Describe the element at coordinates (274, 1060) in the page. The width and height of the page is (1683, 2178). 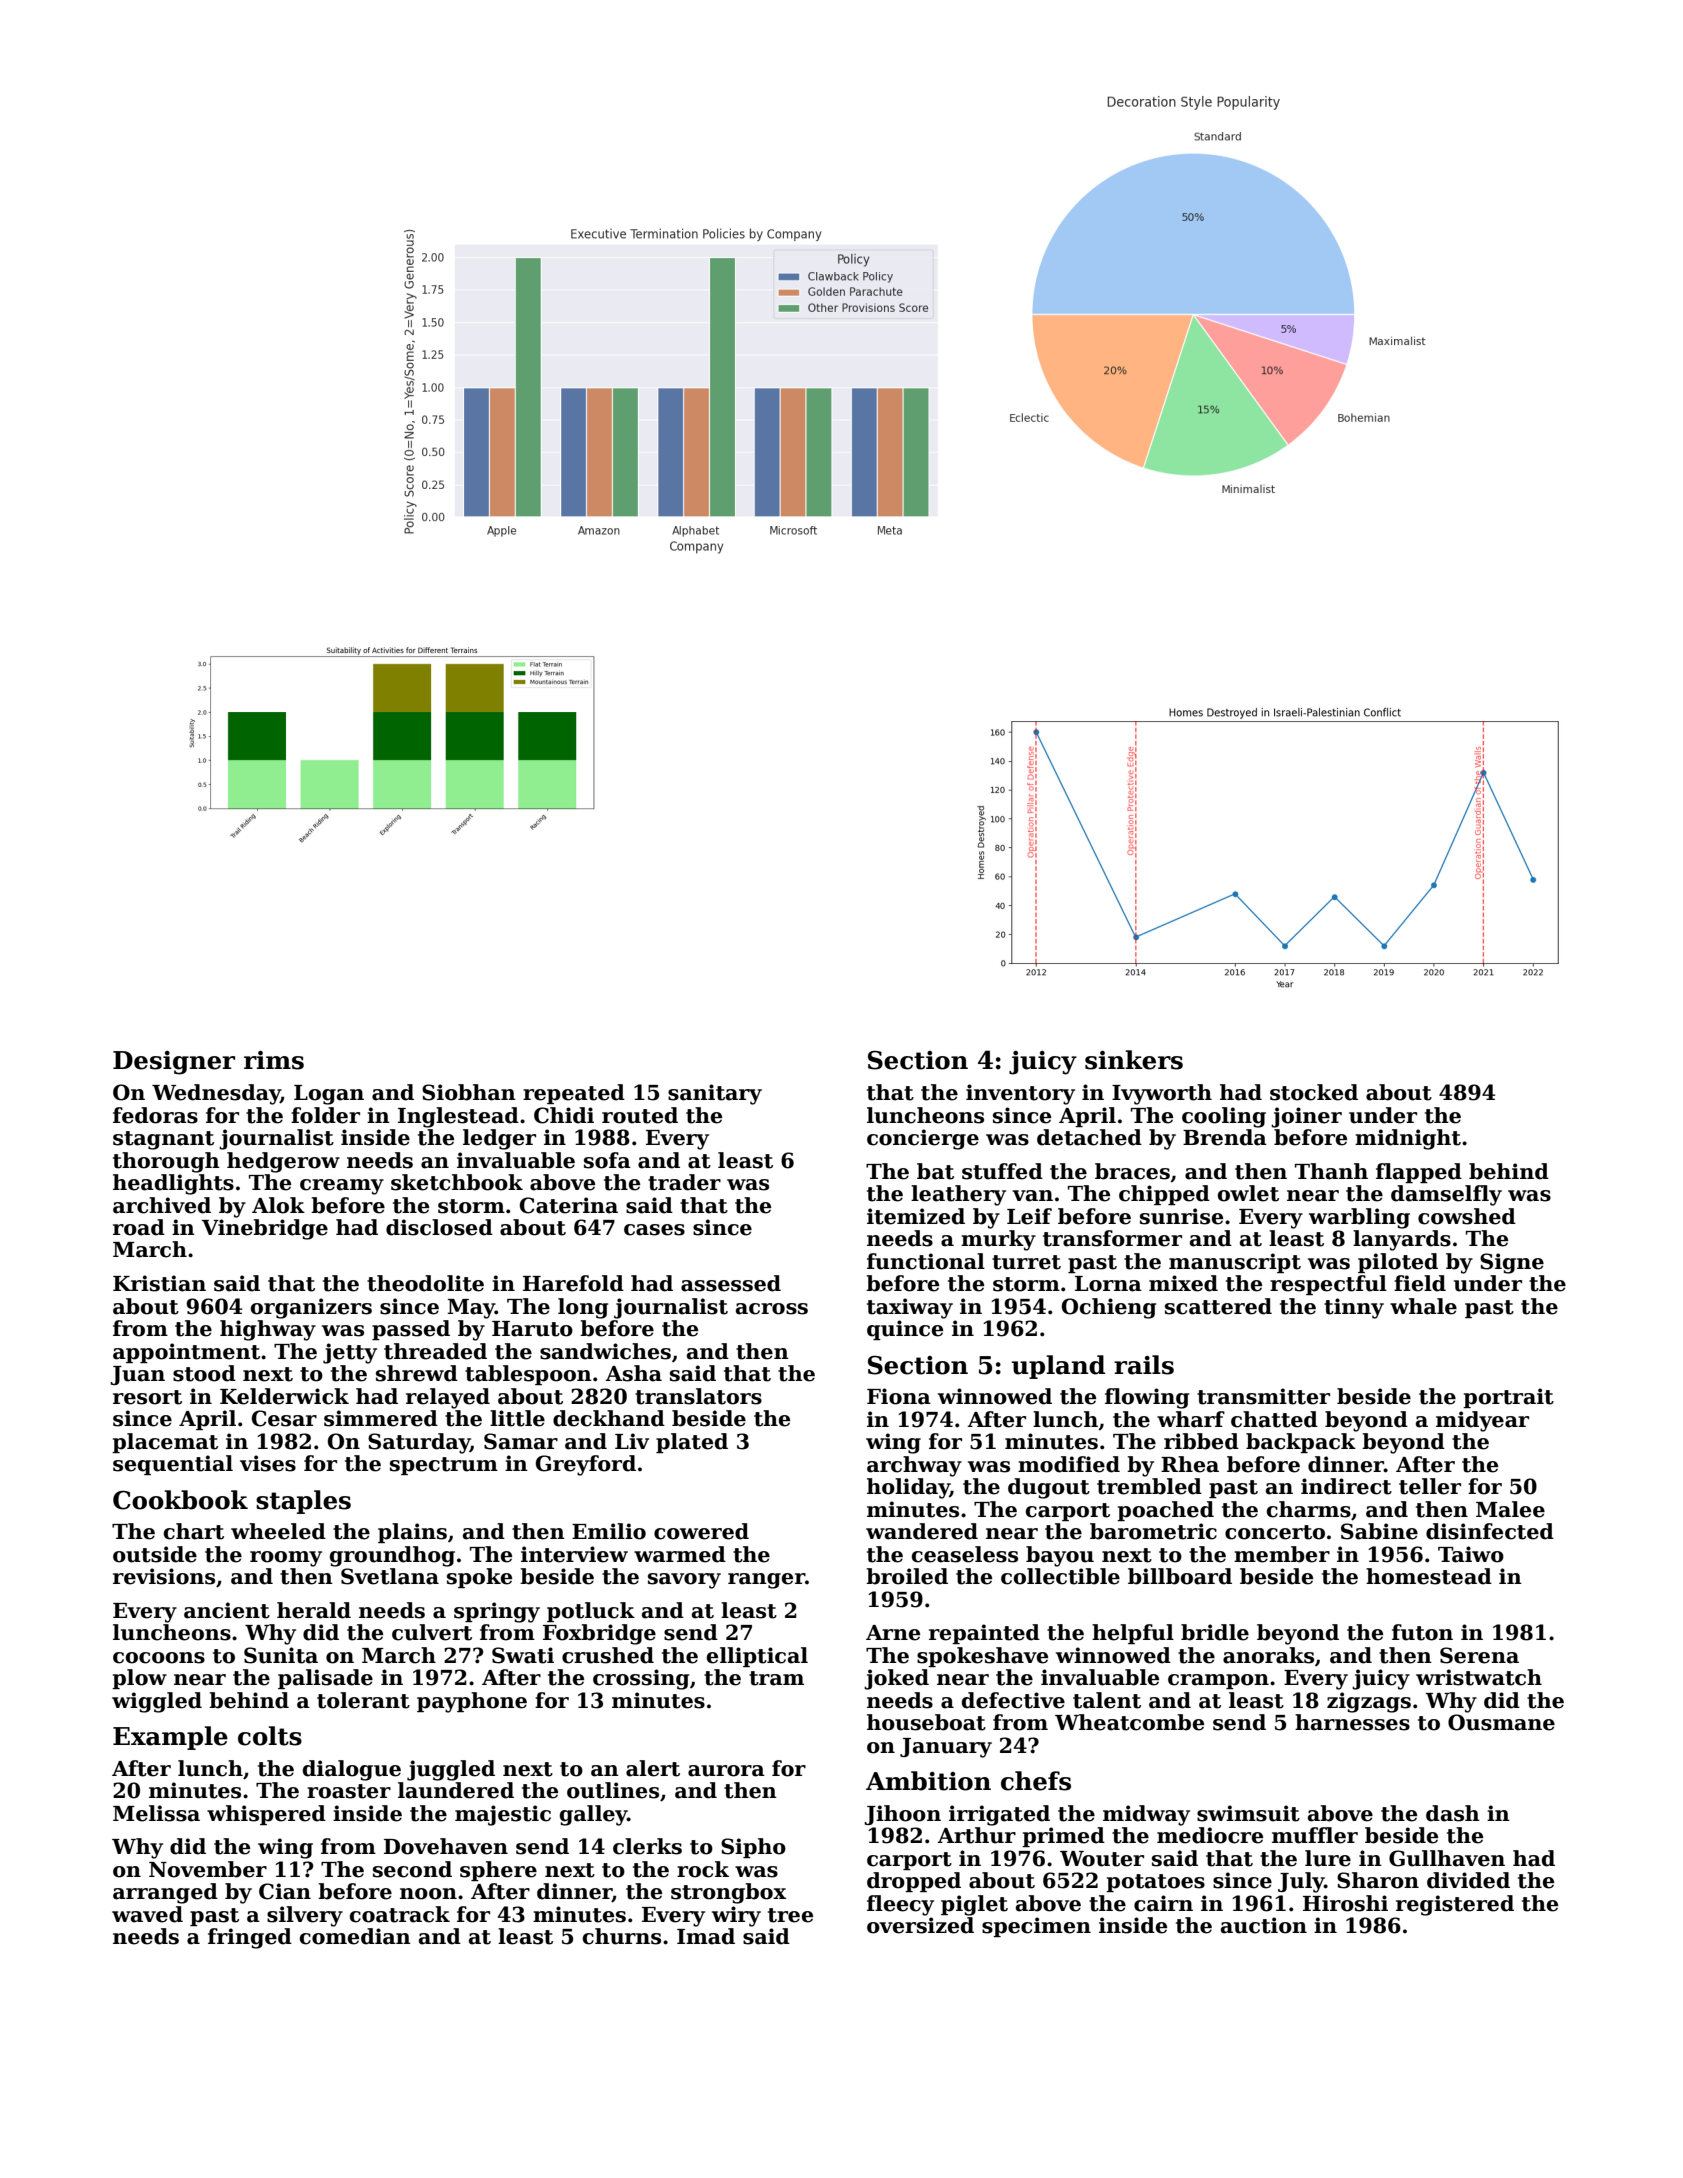
I see `rims` at that location.
